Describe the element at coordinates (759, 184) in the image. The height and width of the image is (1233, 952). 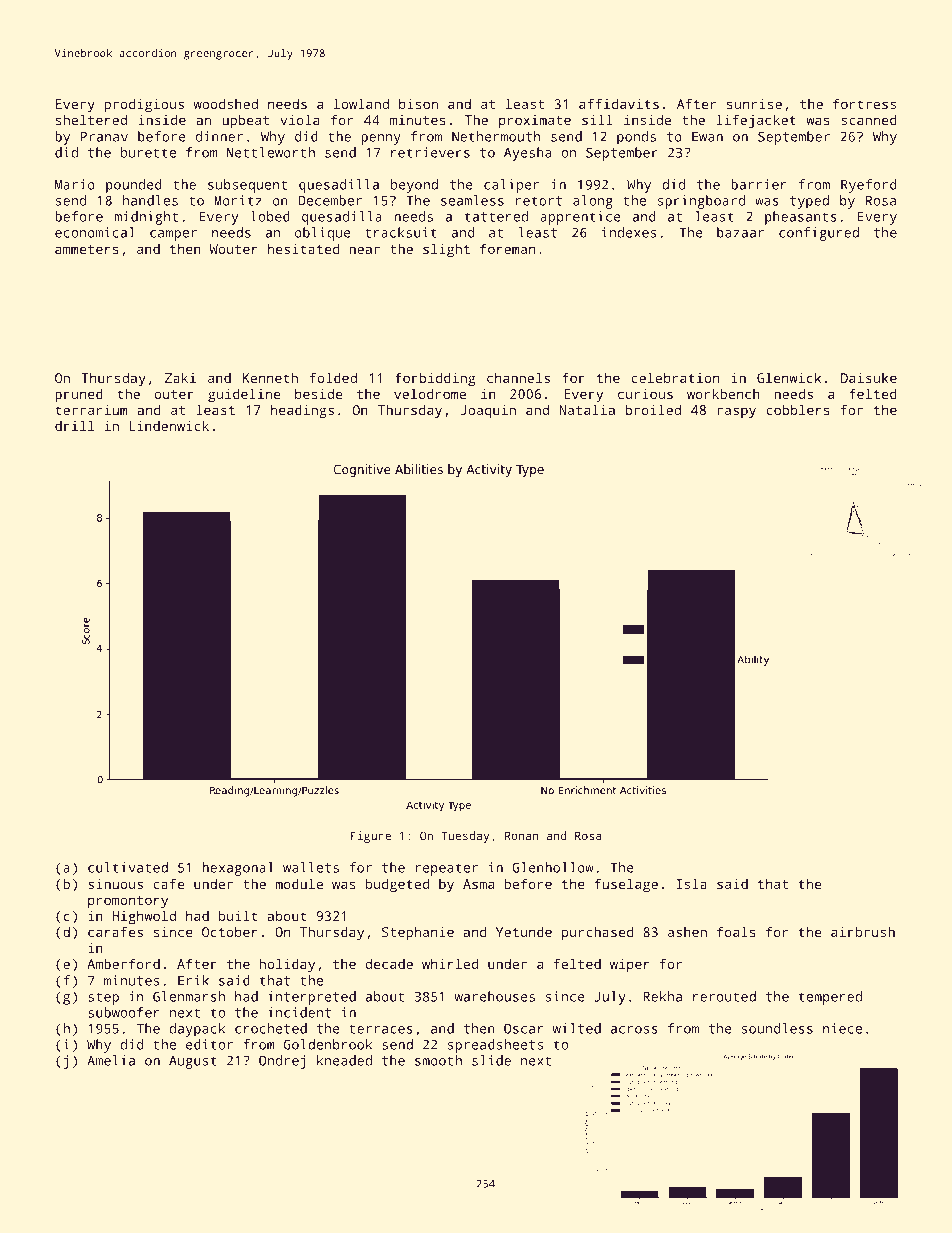
I see `barrier` at that location.
